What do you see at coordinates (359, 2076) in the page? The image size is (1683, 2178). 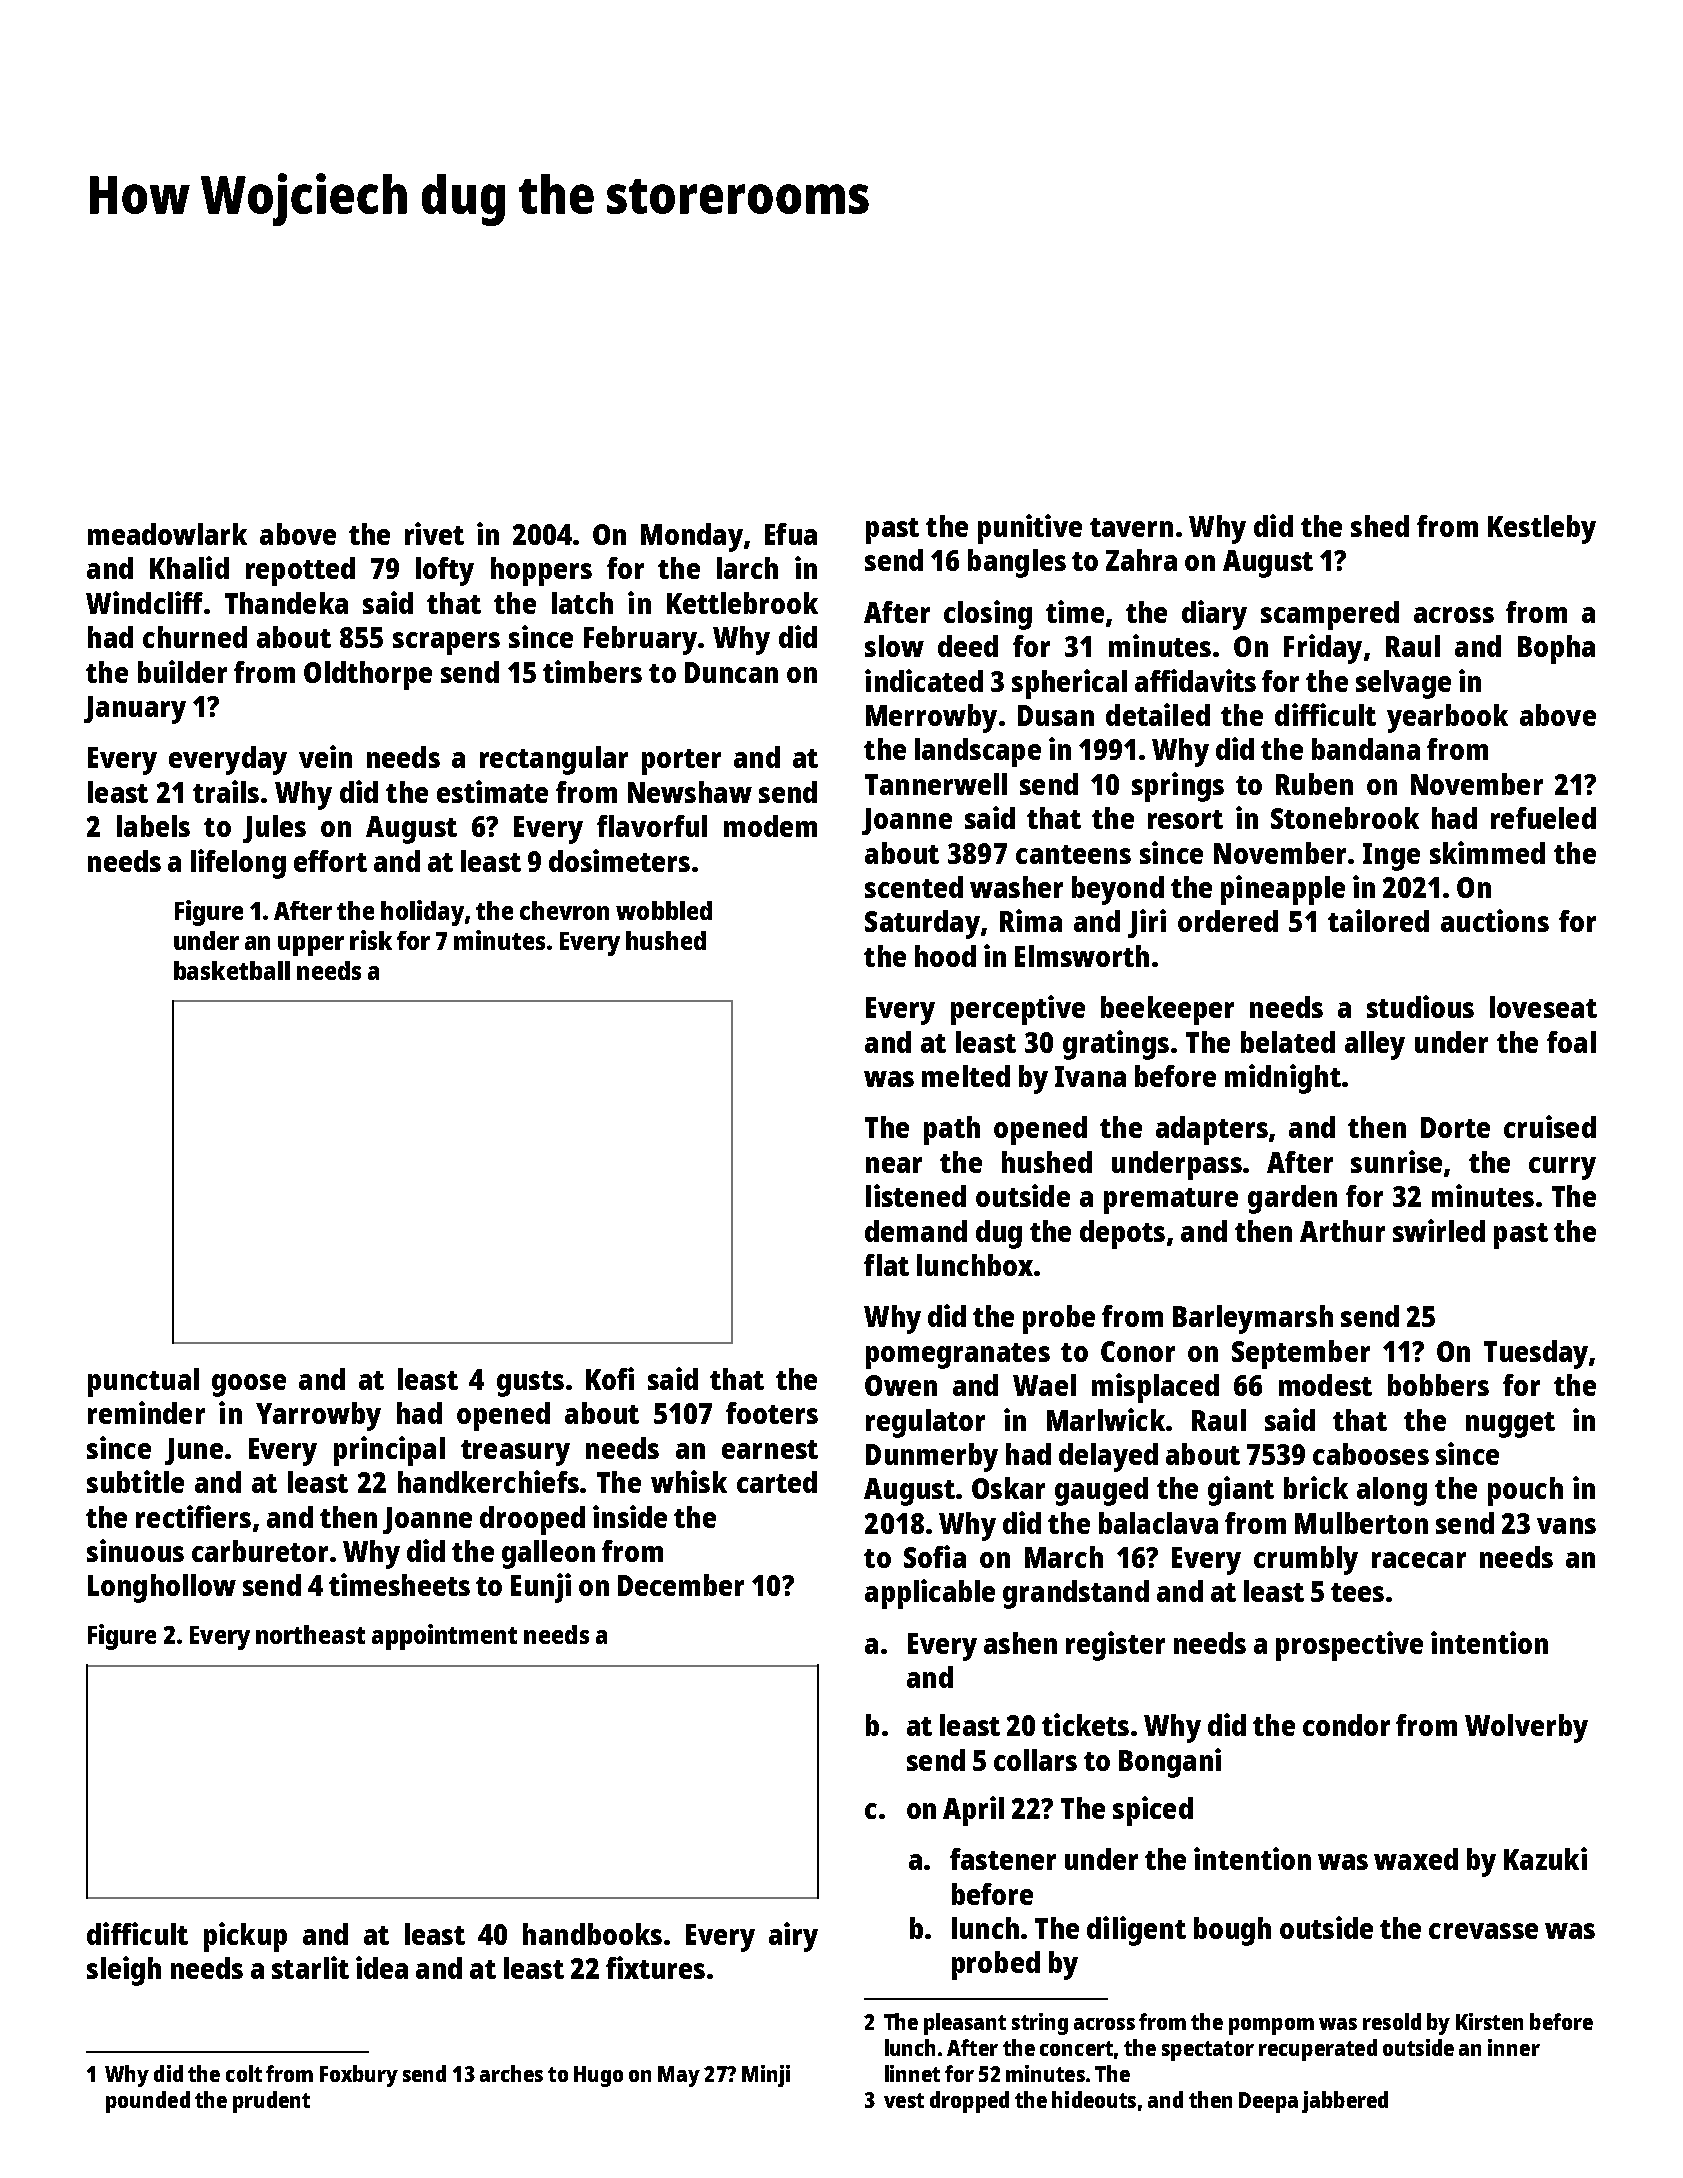 I see `Foxbury` at bounding box center [359, 2076].
